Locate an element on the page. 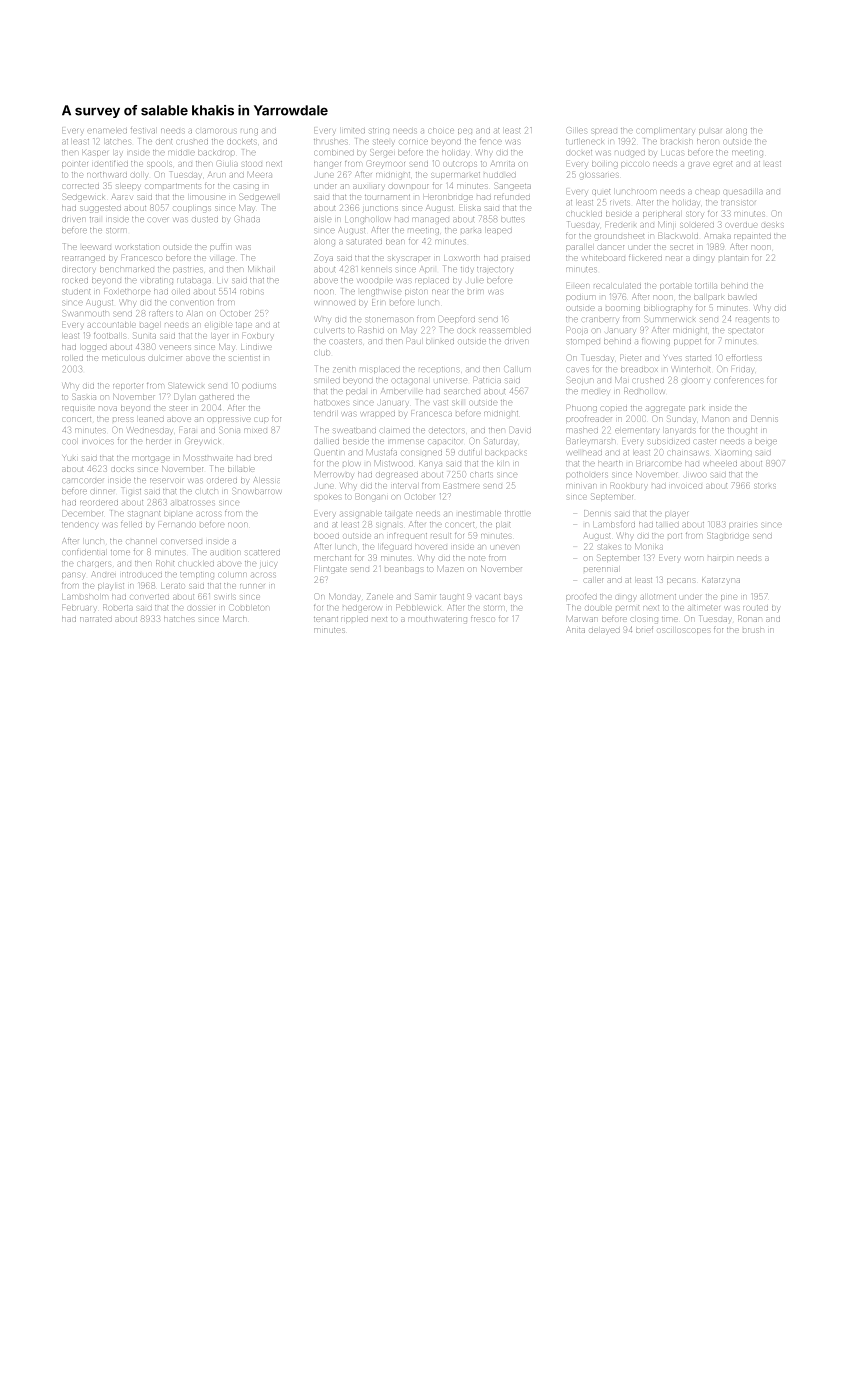 This page has width=849, height=1400. Eliska is located at coordinates (470, 208).
